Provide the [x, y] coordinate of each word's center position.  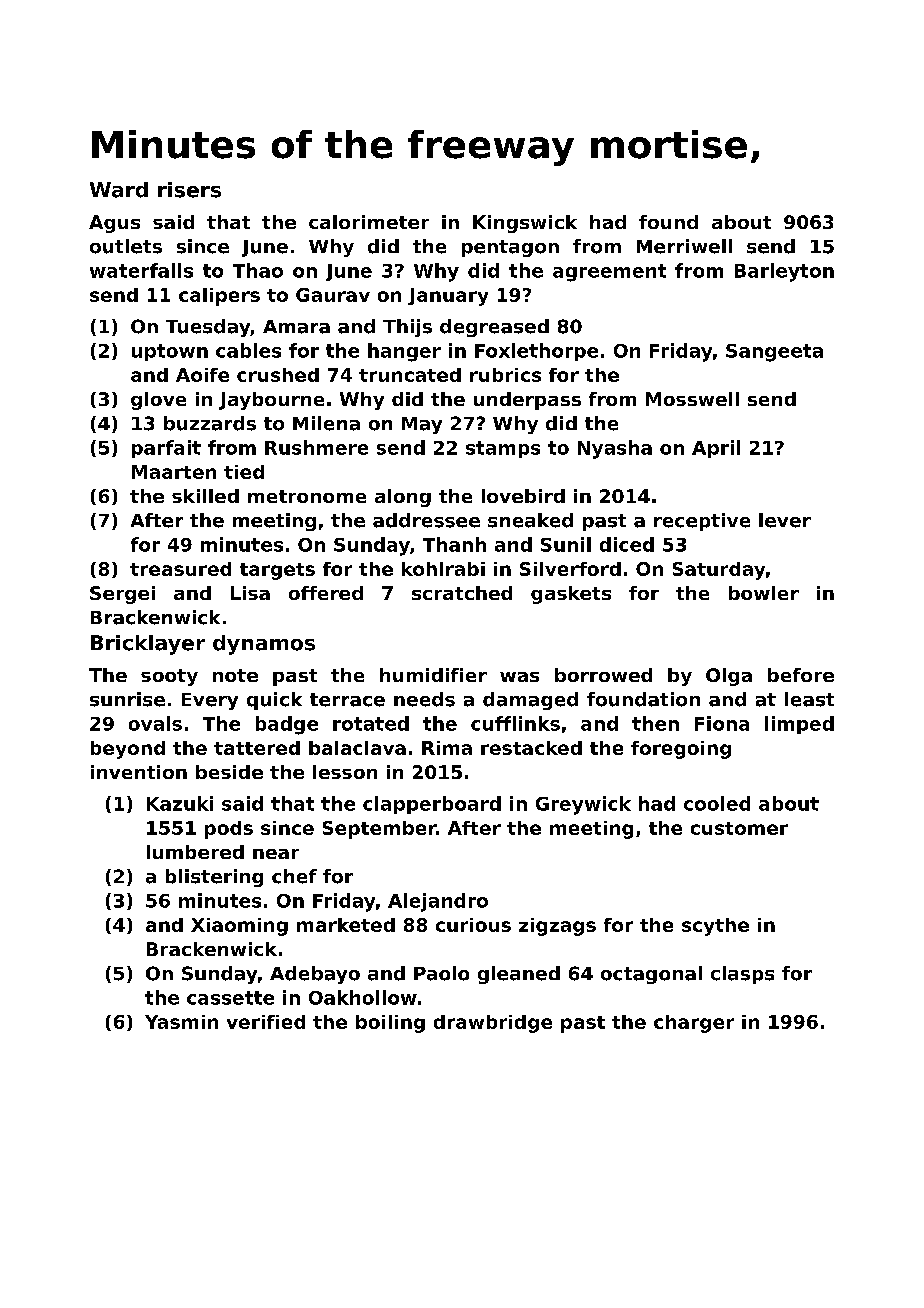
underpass [527, 401]
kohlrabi [443, 569]
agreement [609, 273]
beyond [128, 750]
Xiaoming [239, 927]
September [379, 830]
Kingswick [525, 224]
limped [799, 725]
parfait [166, 449]
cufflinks [515, 723]
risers [189, 190]
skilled [205, 496]
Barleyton [784, 272]
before [801, 675]
